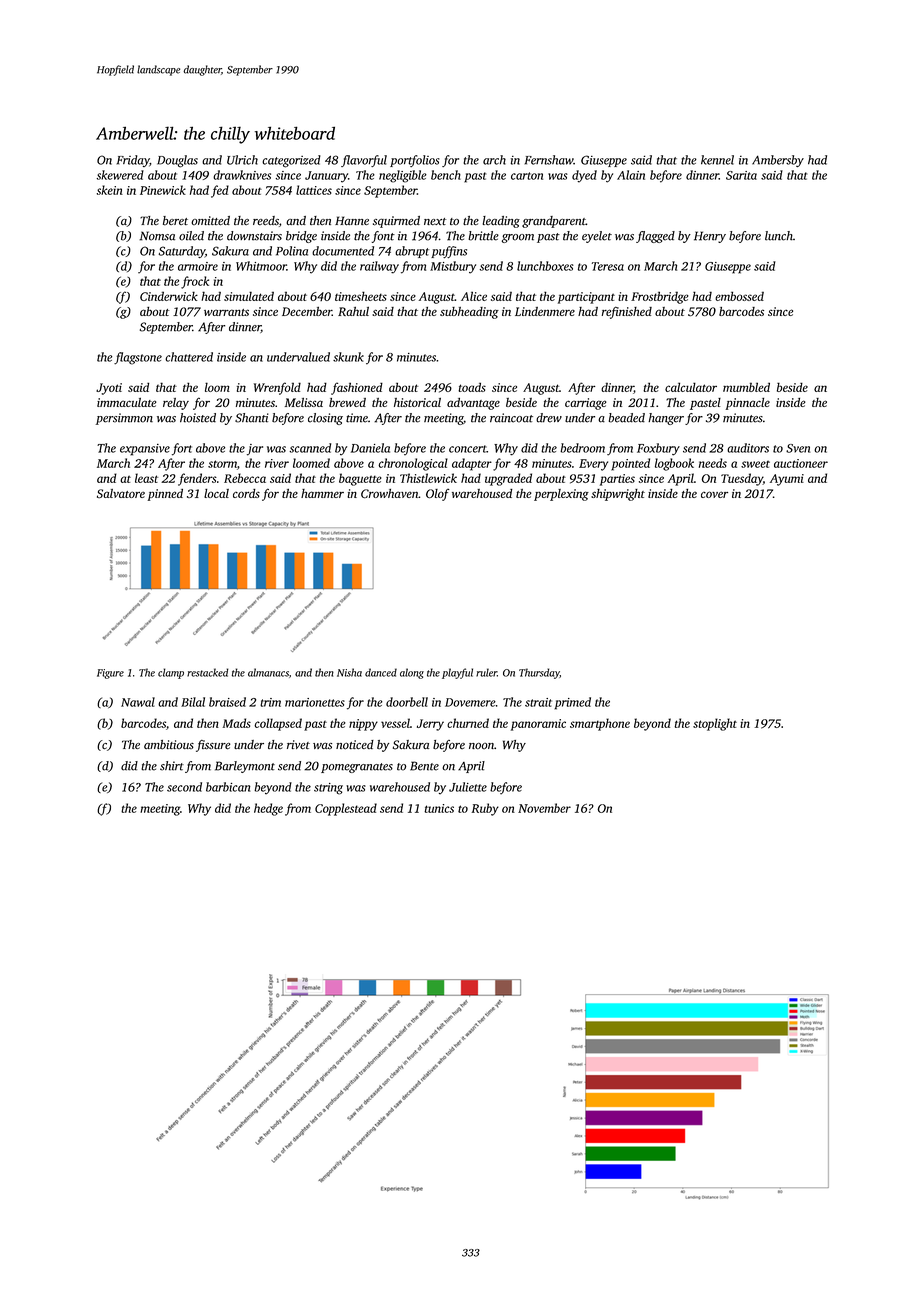  What do you see at coordinates (177, 161) in the document?
I see `Douglas` at bounding box center [177, 161].
